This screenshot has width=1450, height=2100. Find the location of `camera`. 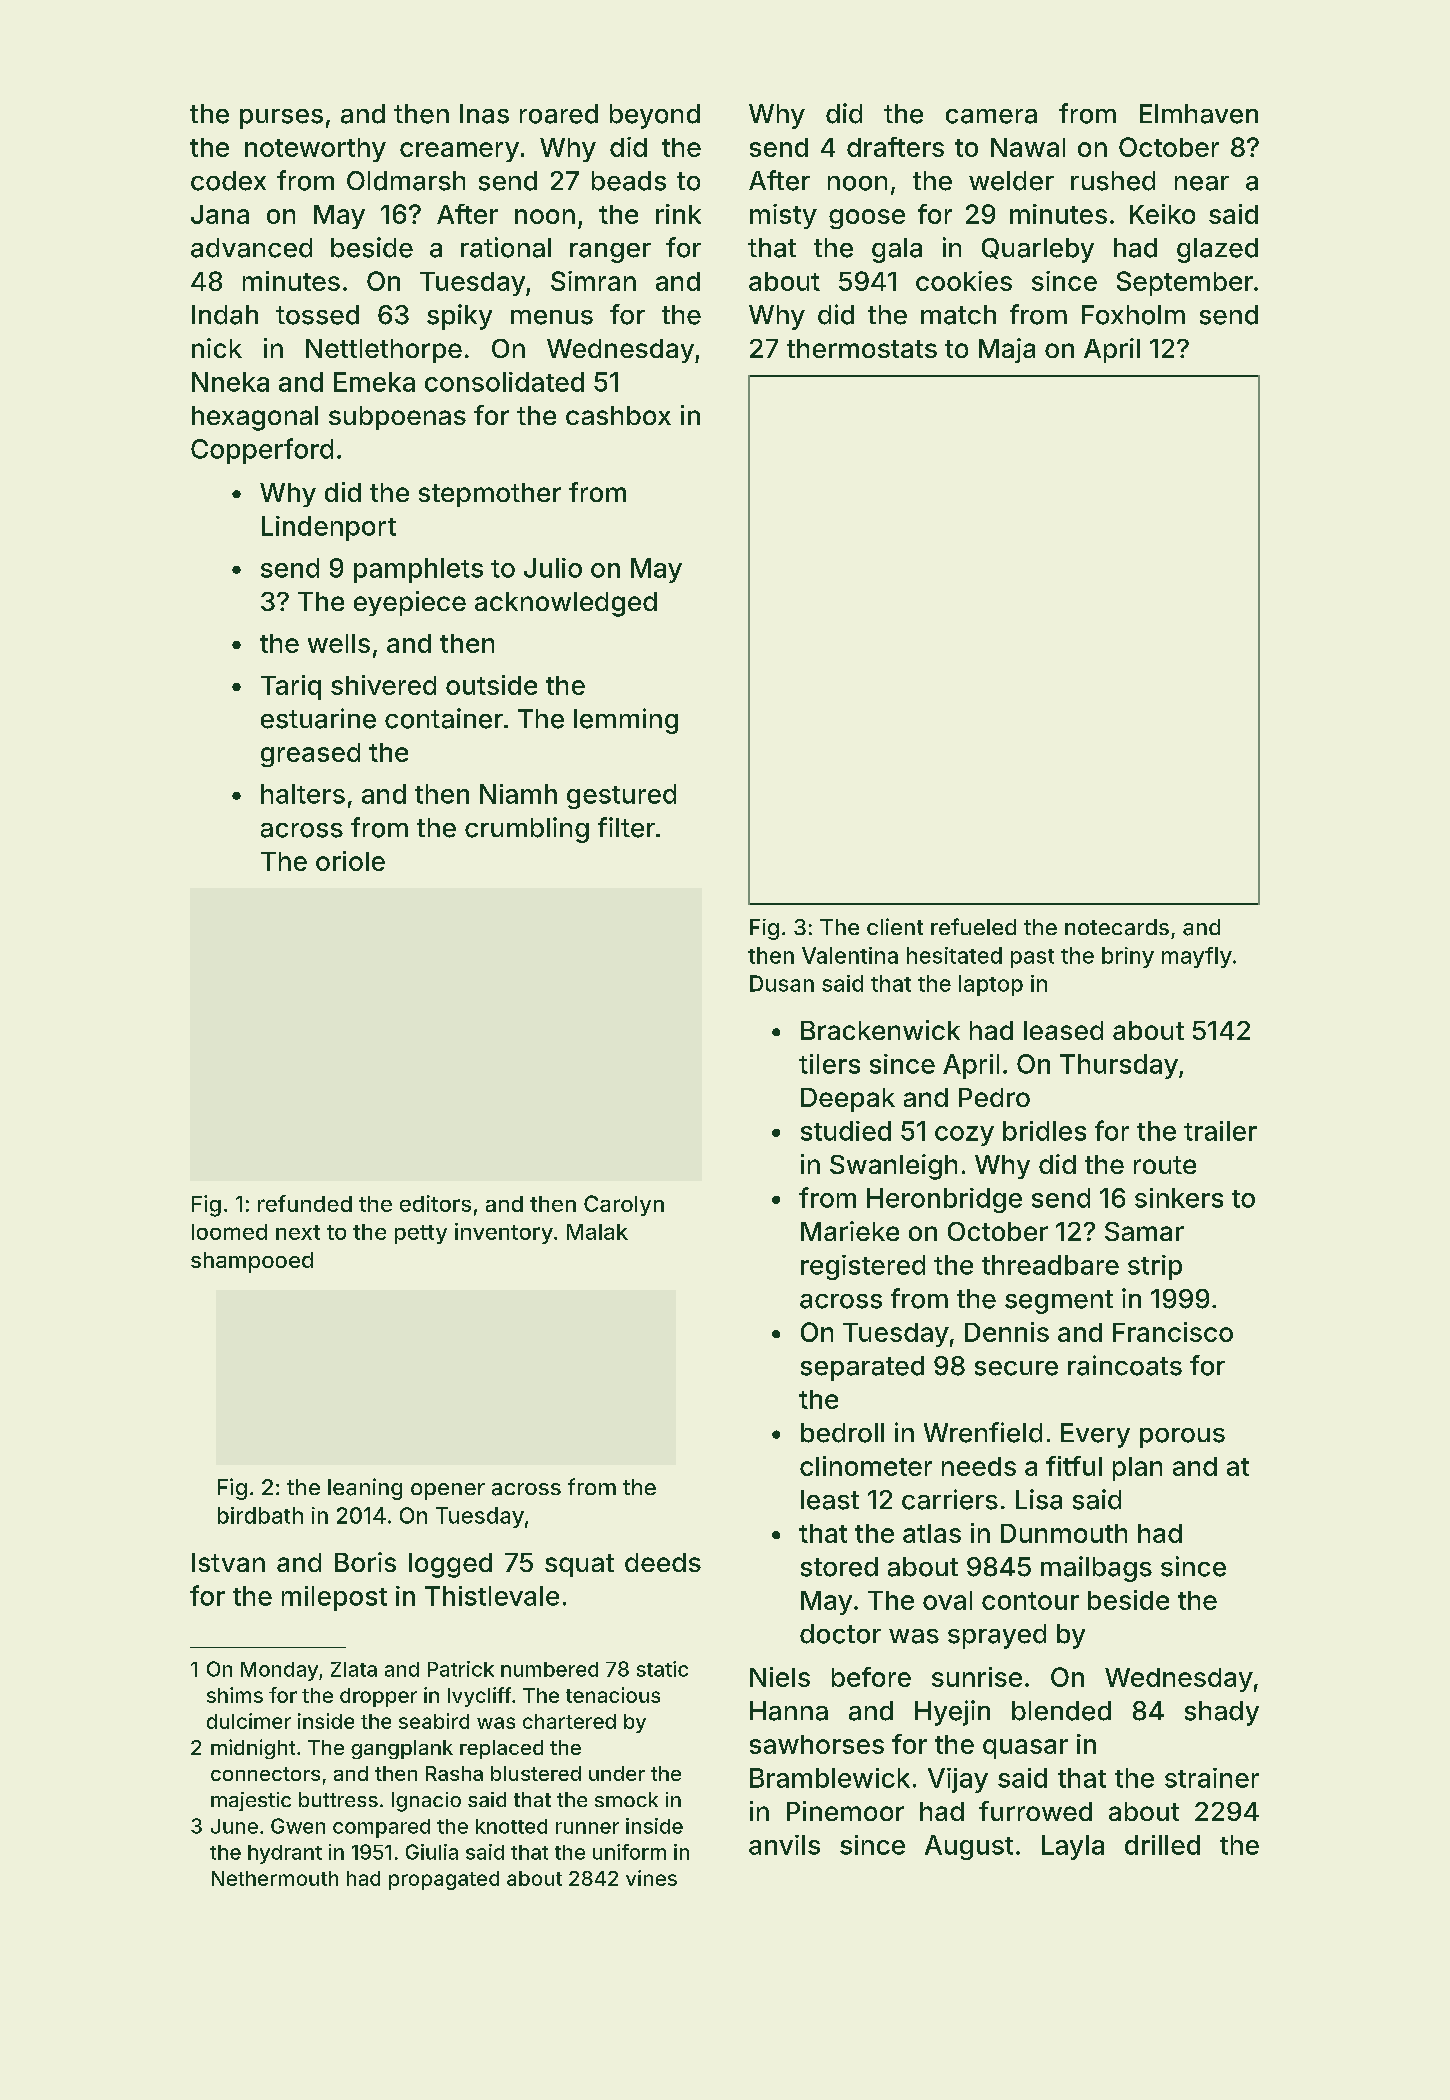

camera is located at coordinates (991, 116).
